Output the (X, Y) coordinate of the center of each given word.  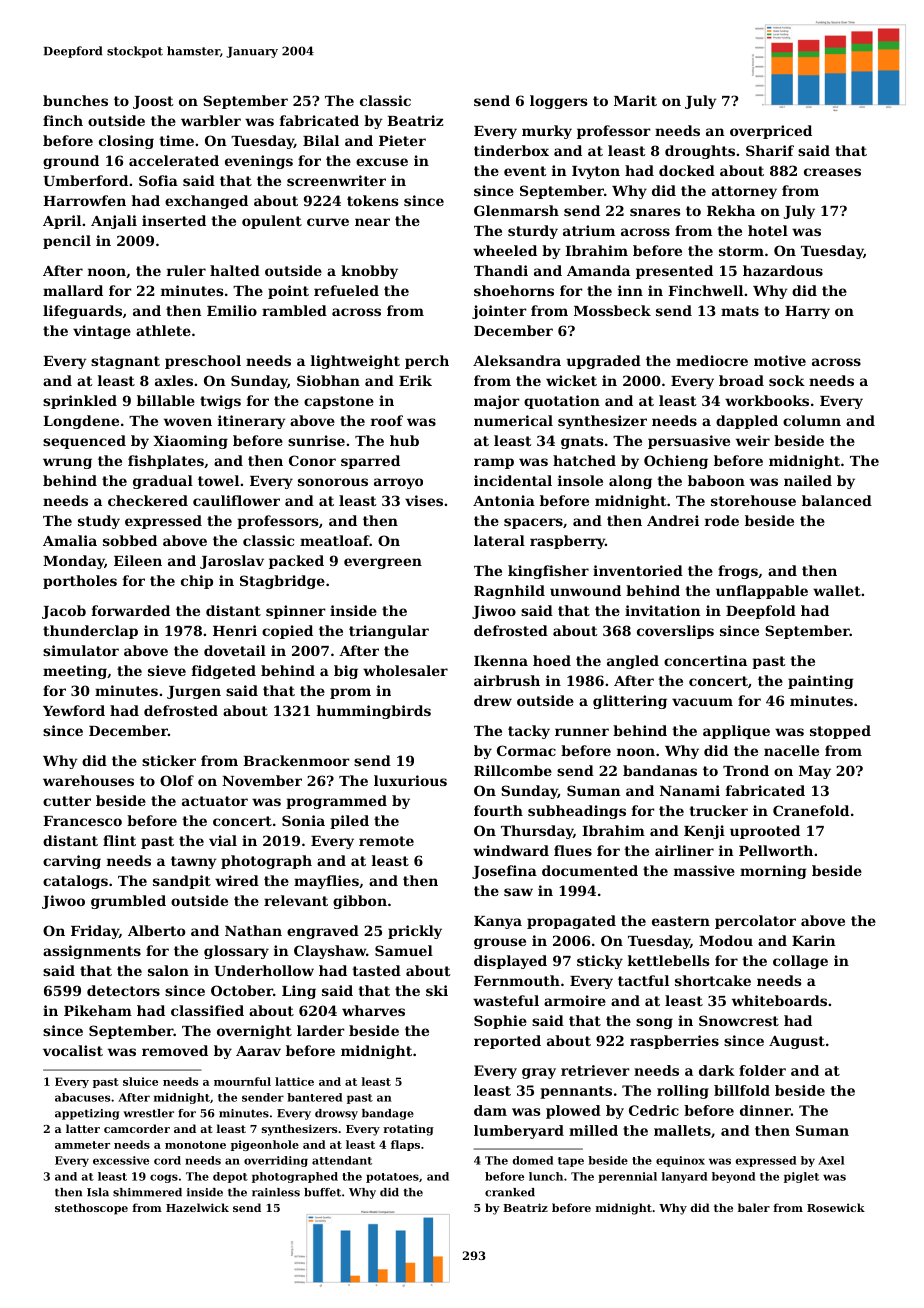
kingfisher (548, 572)
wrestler (148, 1113)
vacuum (702, 702)
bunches (75, 100)
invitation (663, 610)
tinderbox (511, 150)
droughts (700, 152)
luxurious (410, 780)
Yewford (74, 710)
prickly (415, 932)
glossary (236, 952)
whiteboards (779, 1000)
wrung (67, 463)
